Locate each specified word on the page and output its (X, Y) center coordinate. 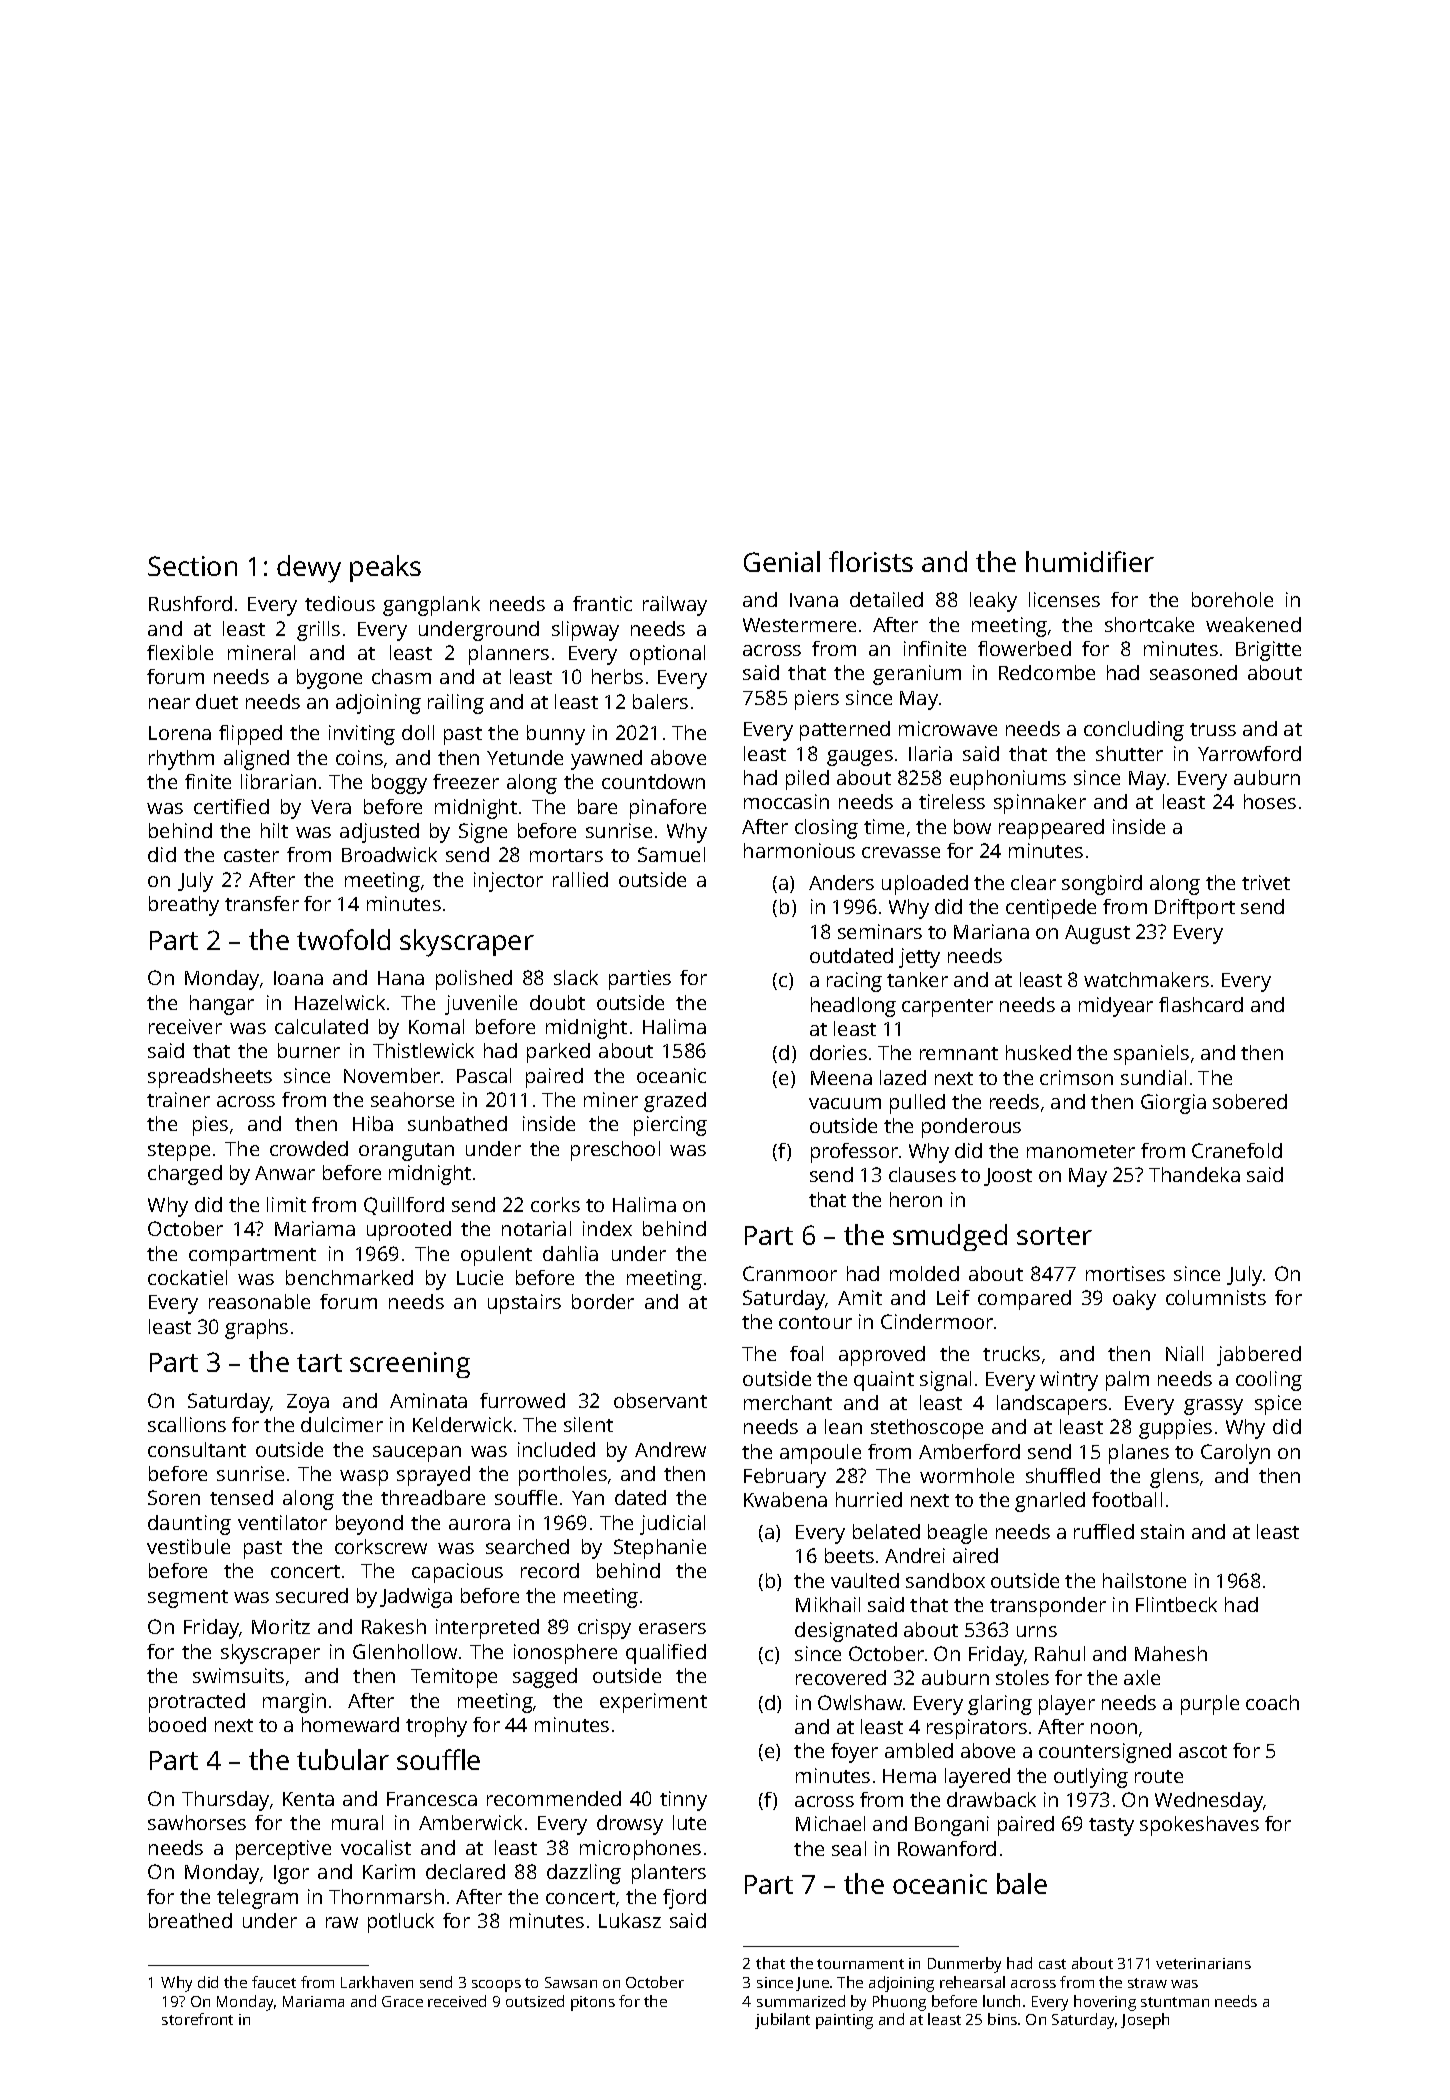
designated (846, 1632)
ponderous (971, 1128)
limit (286, 1204)
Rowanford (947, 1848)
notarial (536, 1228)
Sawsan (571, 1982)
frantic (602, 603)
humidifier (1090, 561)
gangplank (431, 606)
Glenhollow (405, 1651)
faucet (274, 1982)
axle (1142, 1677)
